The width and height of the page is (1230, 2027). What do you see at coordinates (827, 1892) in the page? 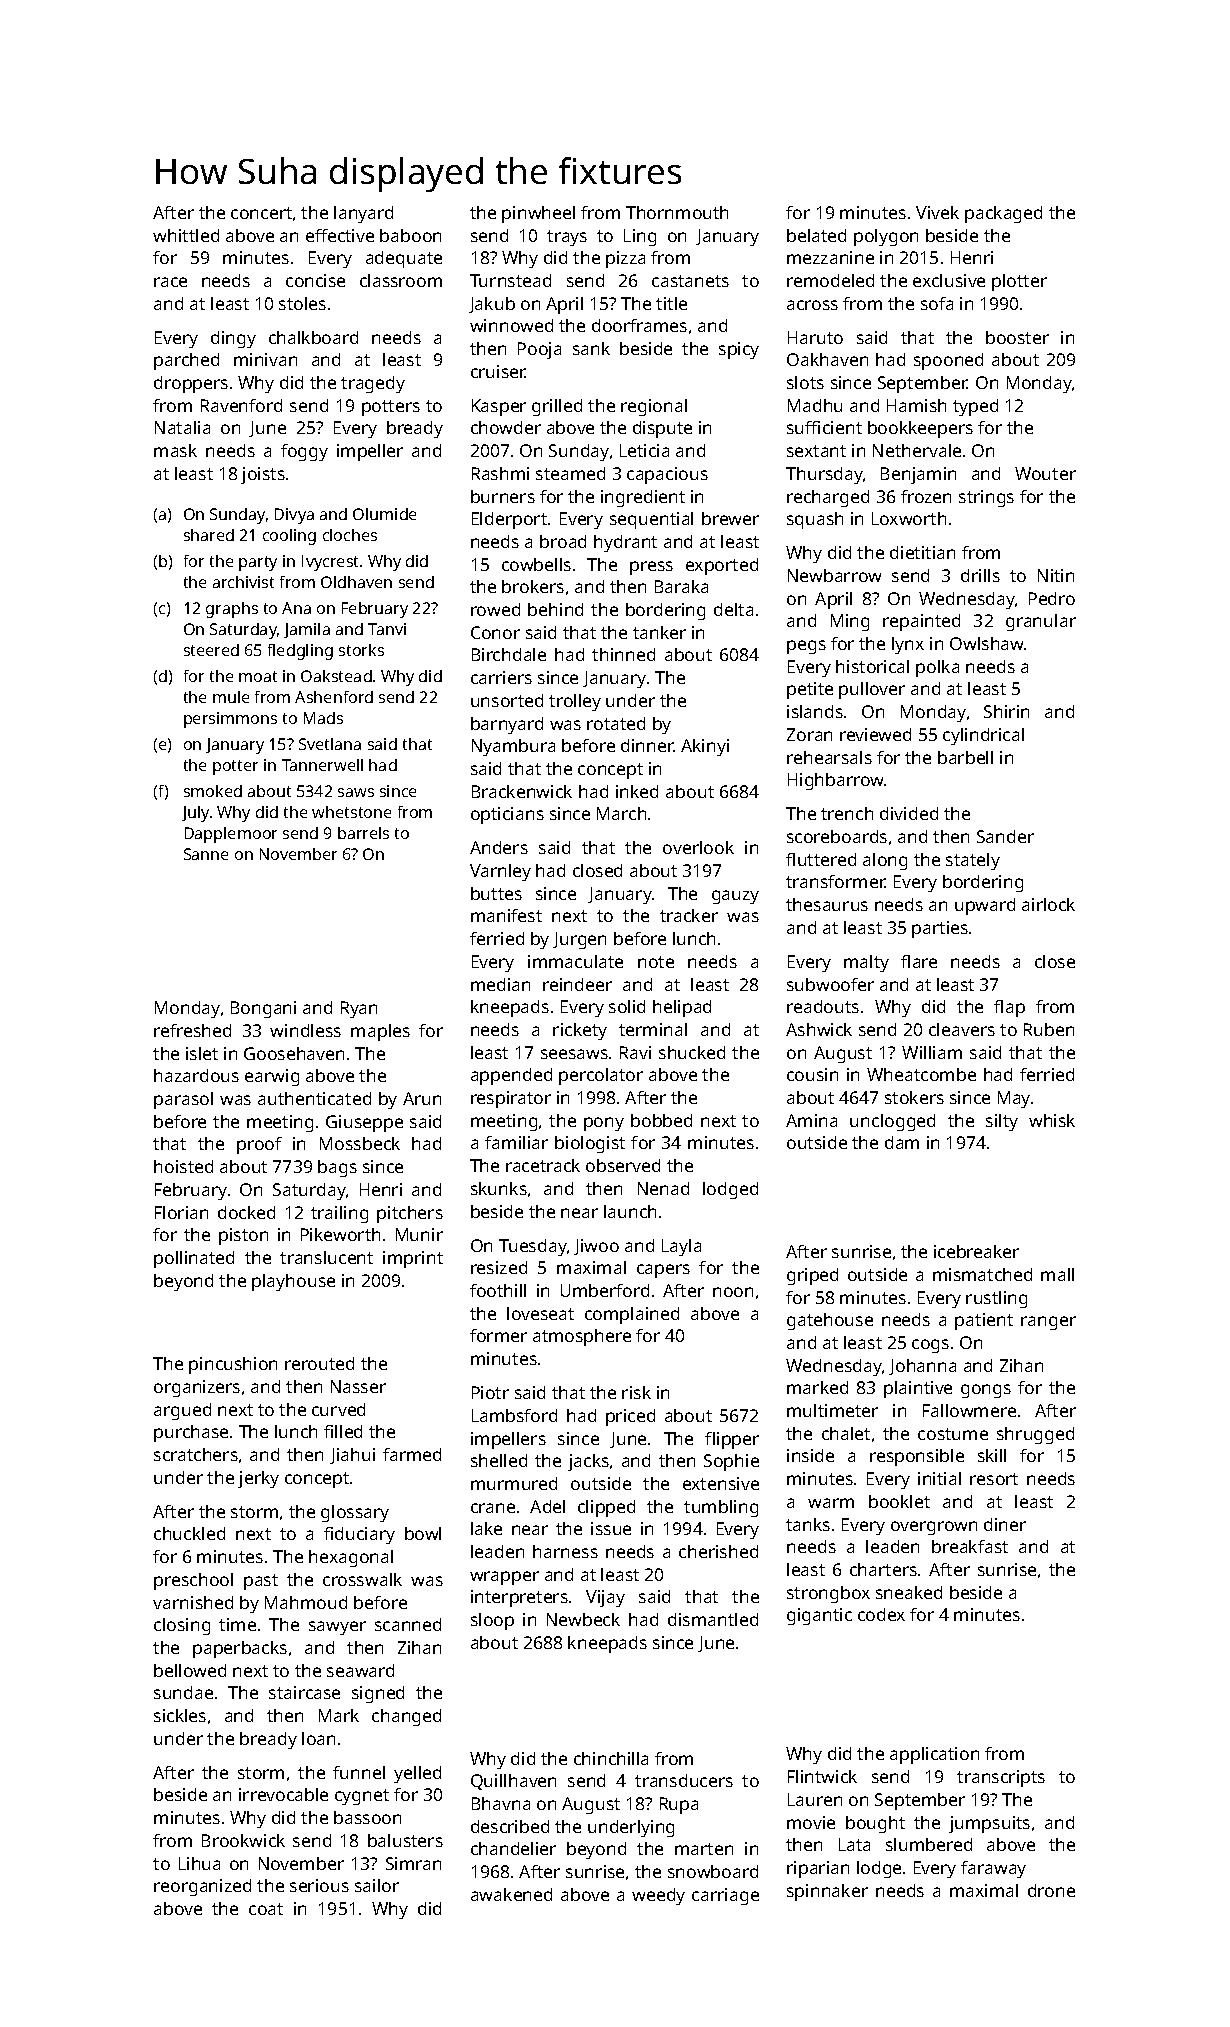
I see `spinnaker` at bounding box center [827, 1892].
